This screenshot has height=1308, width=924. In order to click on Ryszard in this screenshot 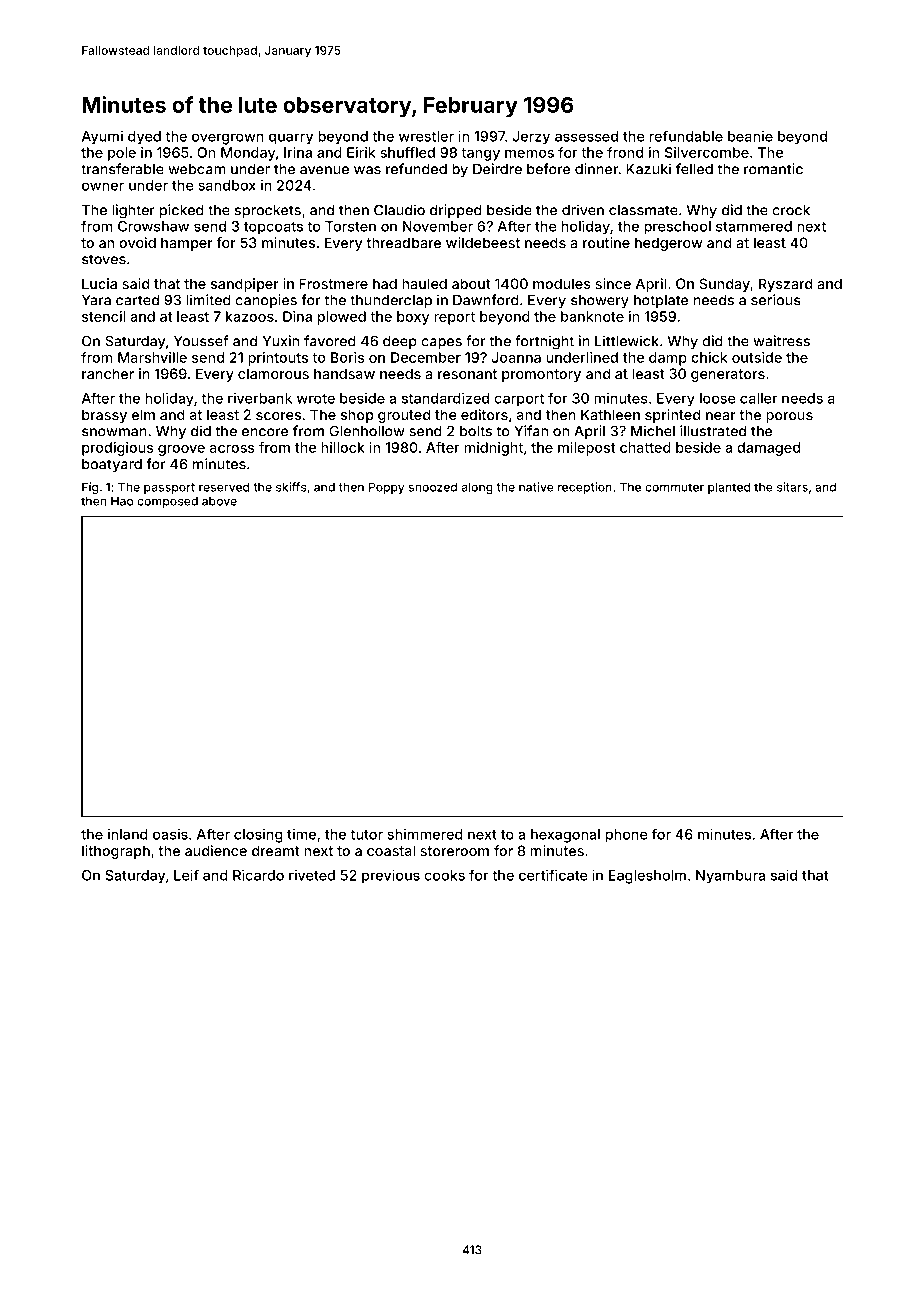, I will do `click(785, 285)`.
